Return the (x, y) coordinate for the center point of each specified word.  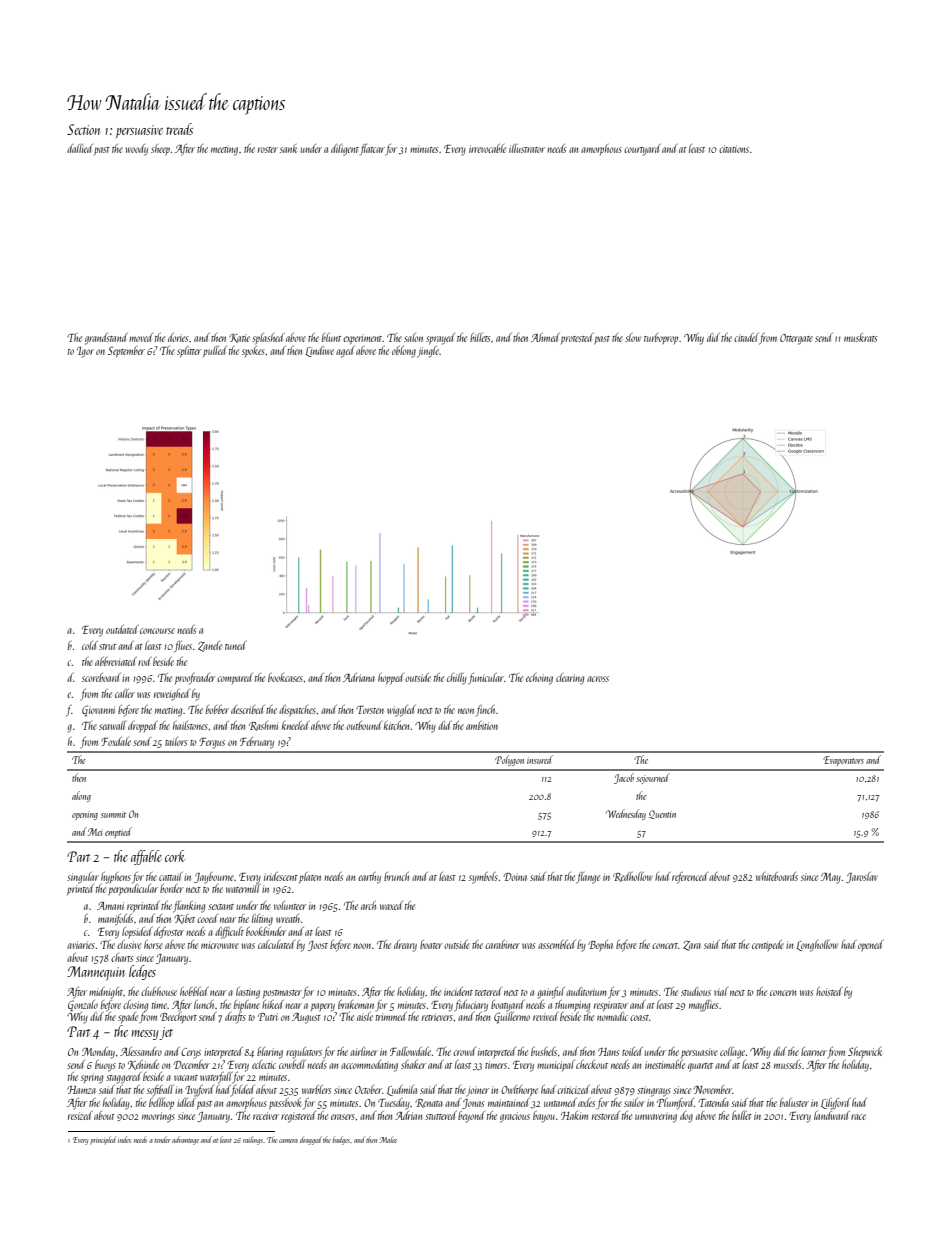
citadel (746, 337)
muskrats (860, 337)
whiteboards (777, 876)
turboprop (661, 339)
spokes (253, 351)
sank (288, 148)
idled (186, 1102)
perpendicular (133, 890)
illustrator (527, 148)
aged (345, 352)
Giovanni (98, 710)
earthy (369, 878)
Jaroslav (862, 877)
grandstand (106, 339)
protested (577, 338)
